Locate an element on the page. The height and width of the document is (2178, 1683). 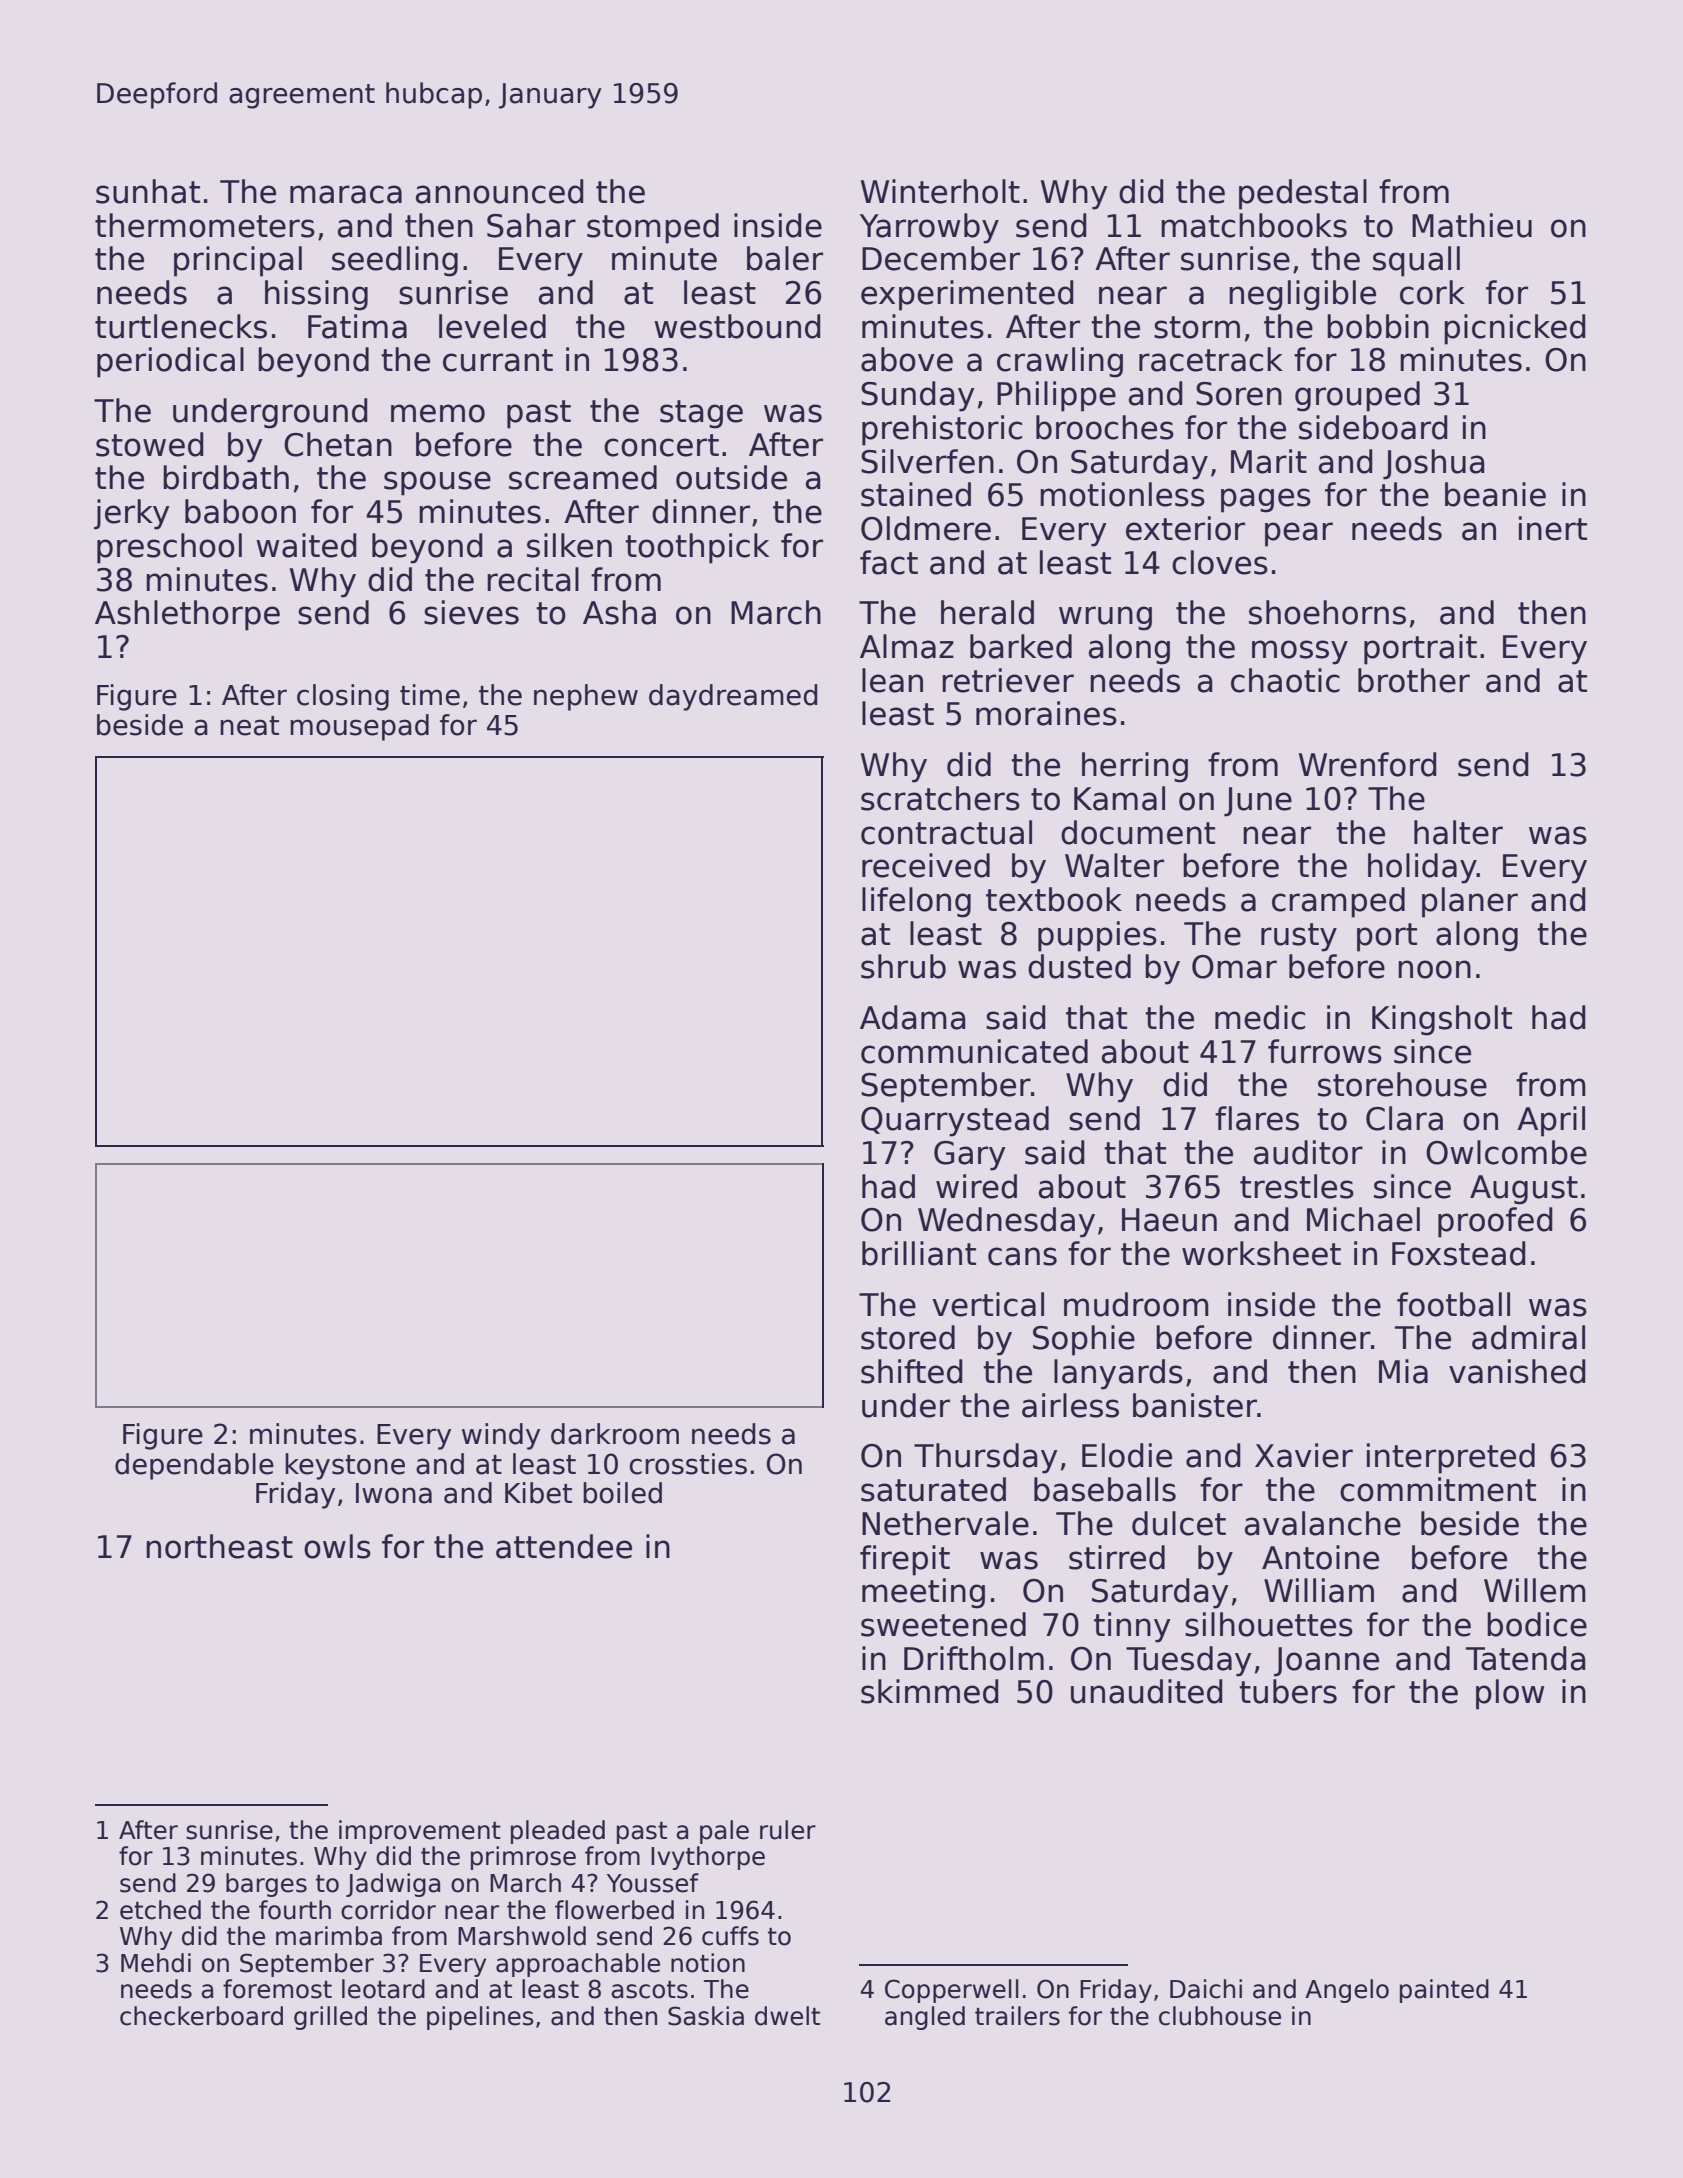
negligible is located at coordinates (1302, 295).
